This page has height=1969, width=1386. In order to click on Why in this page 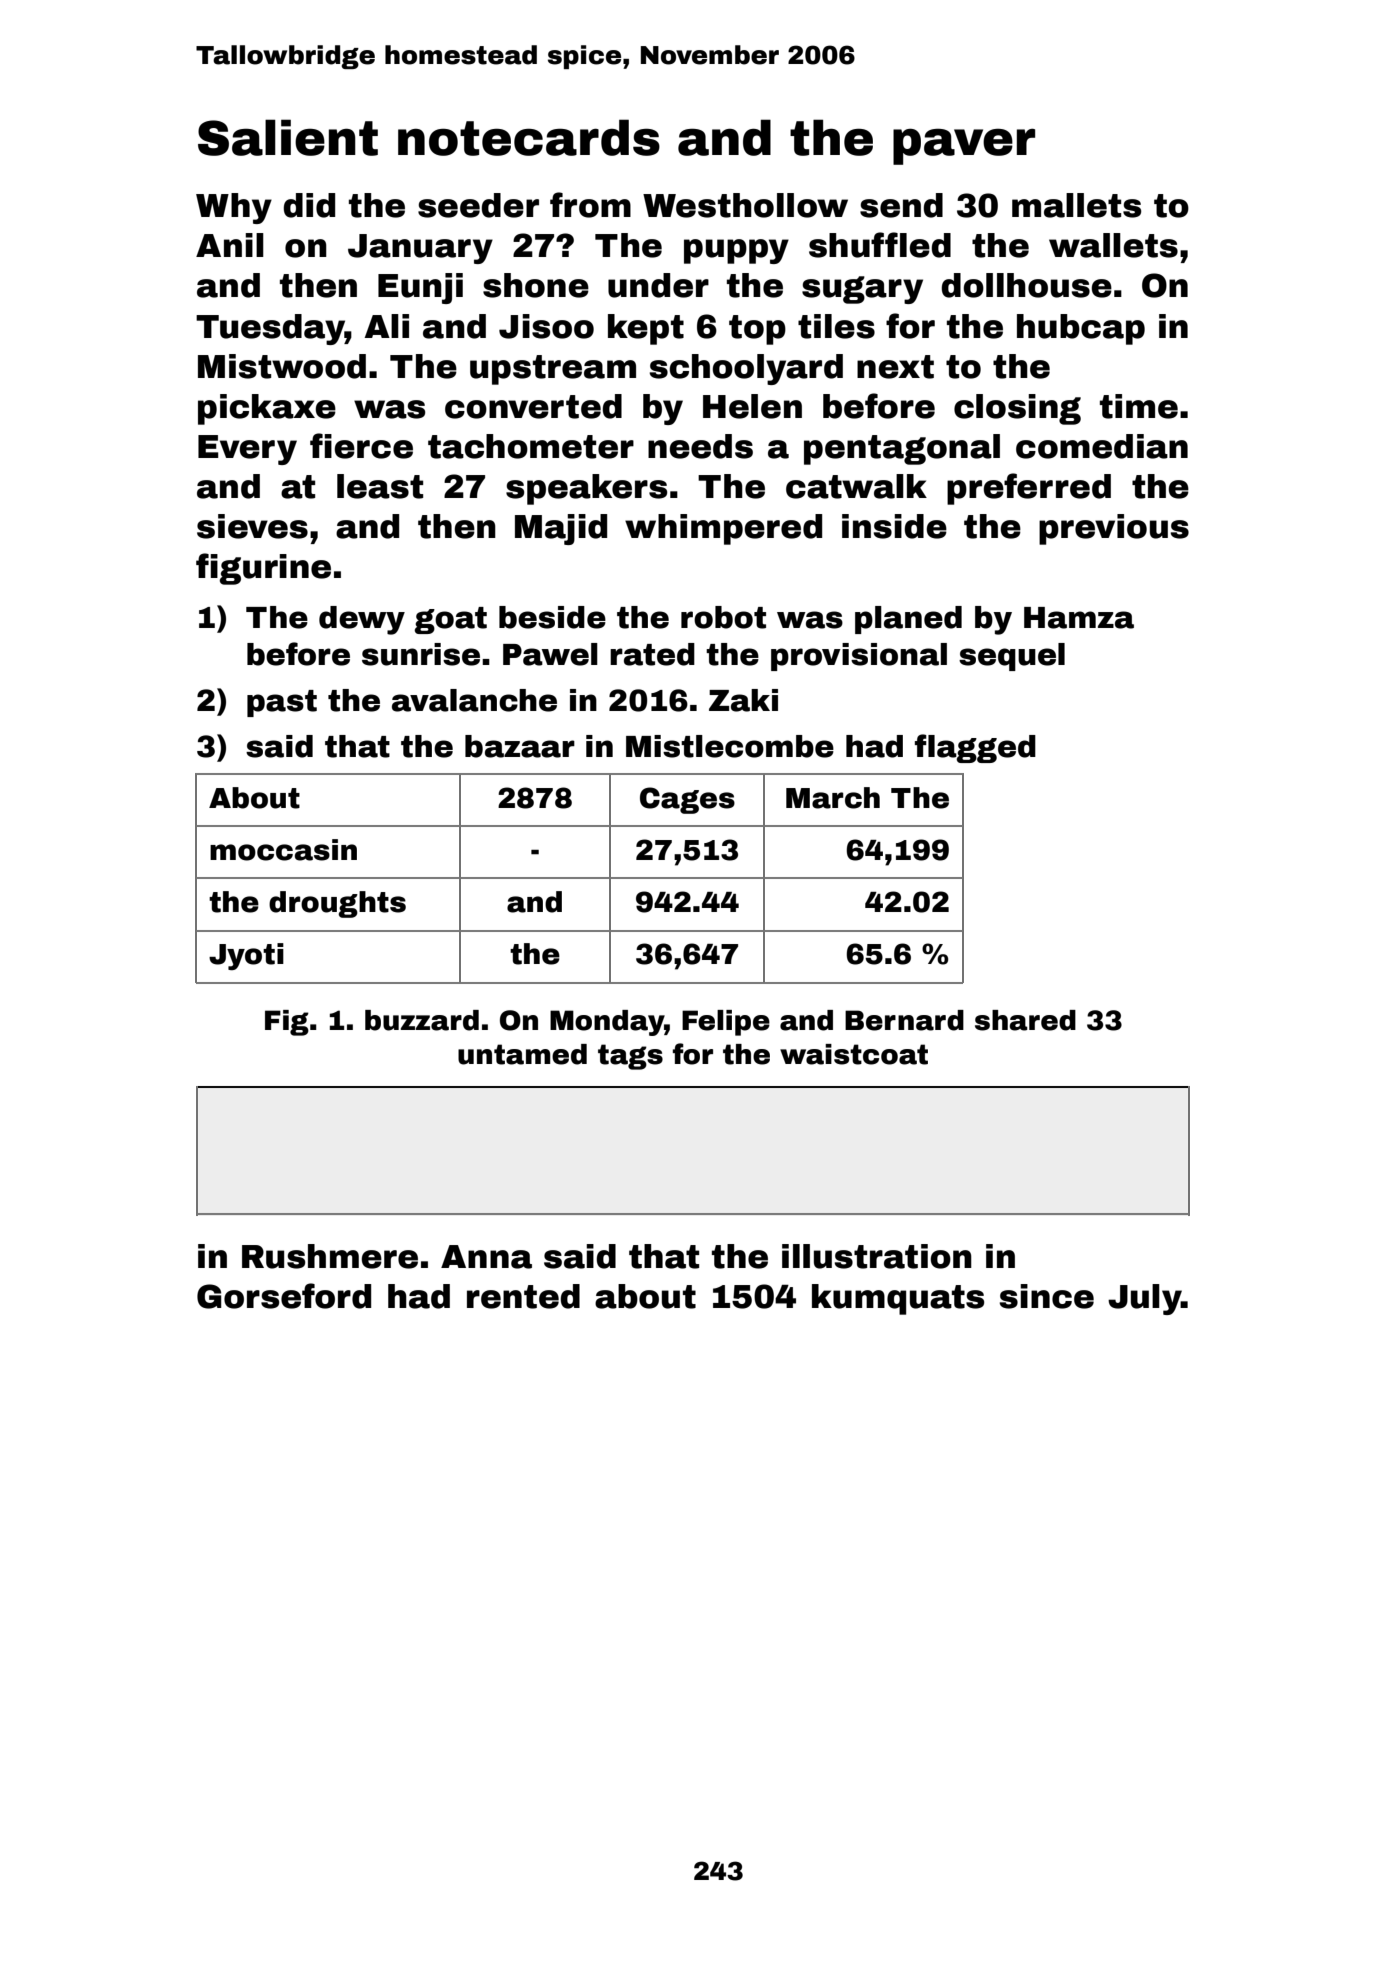, I will do `click(234, 208)`.
